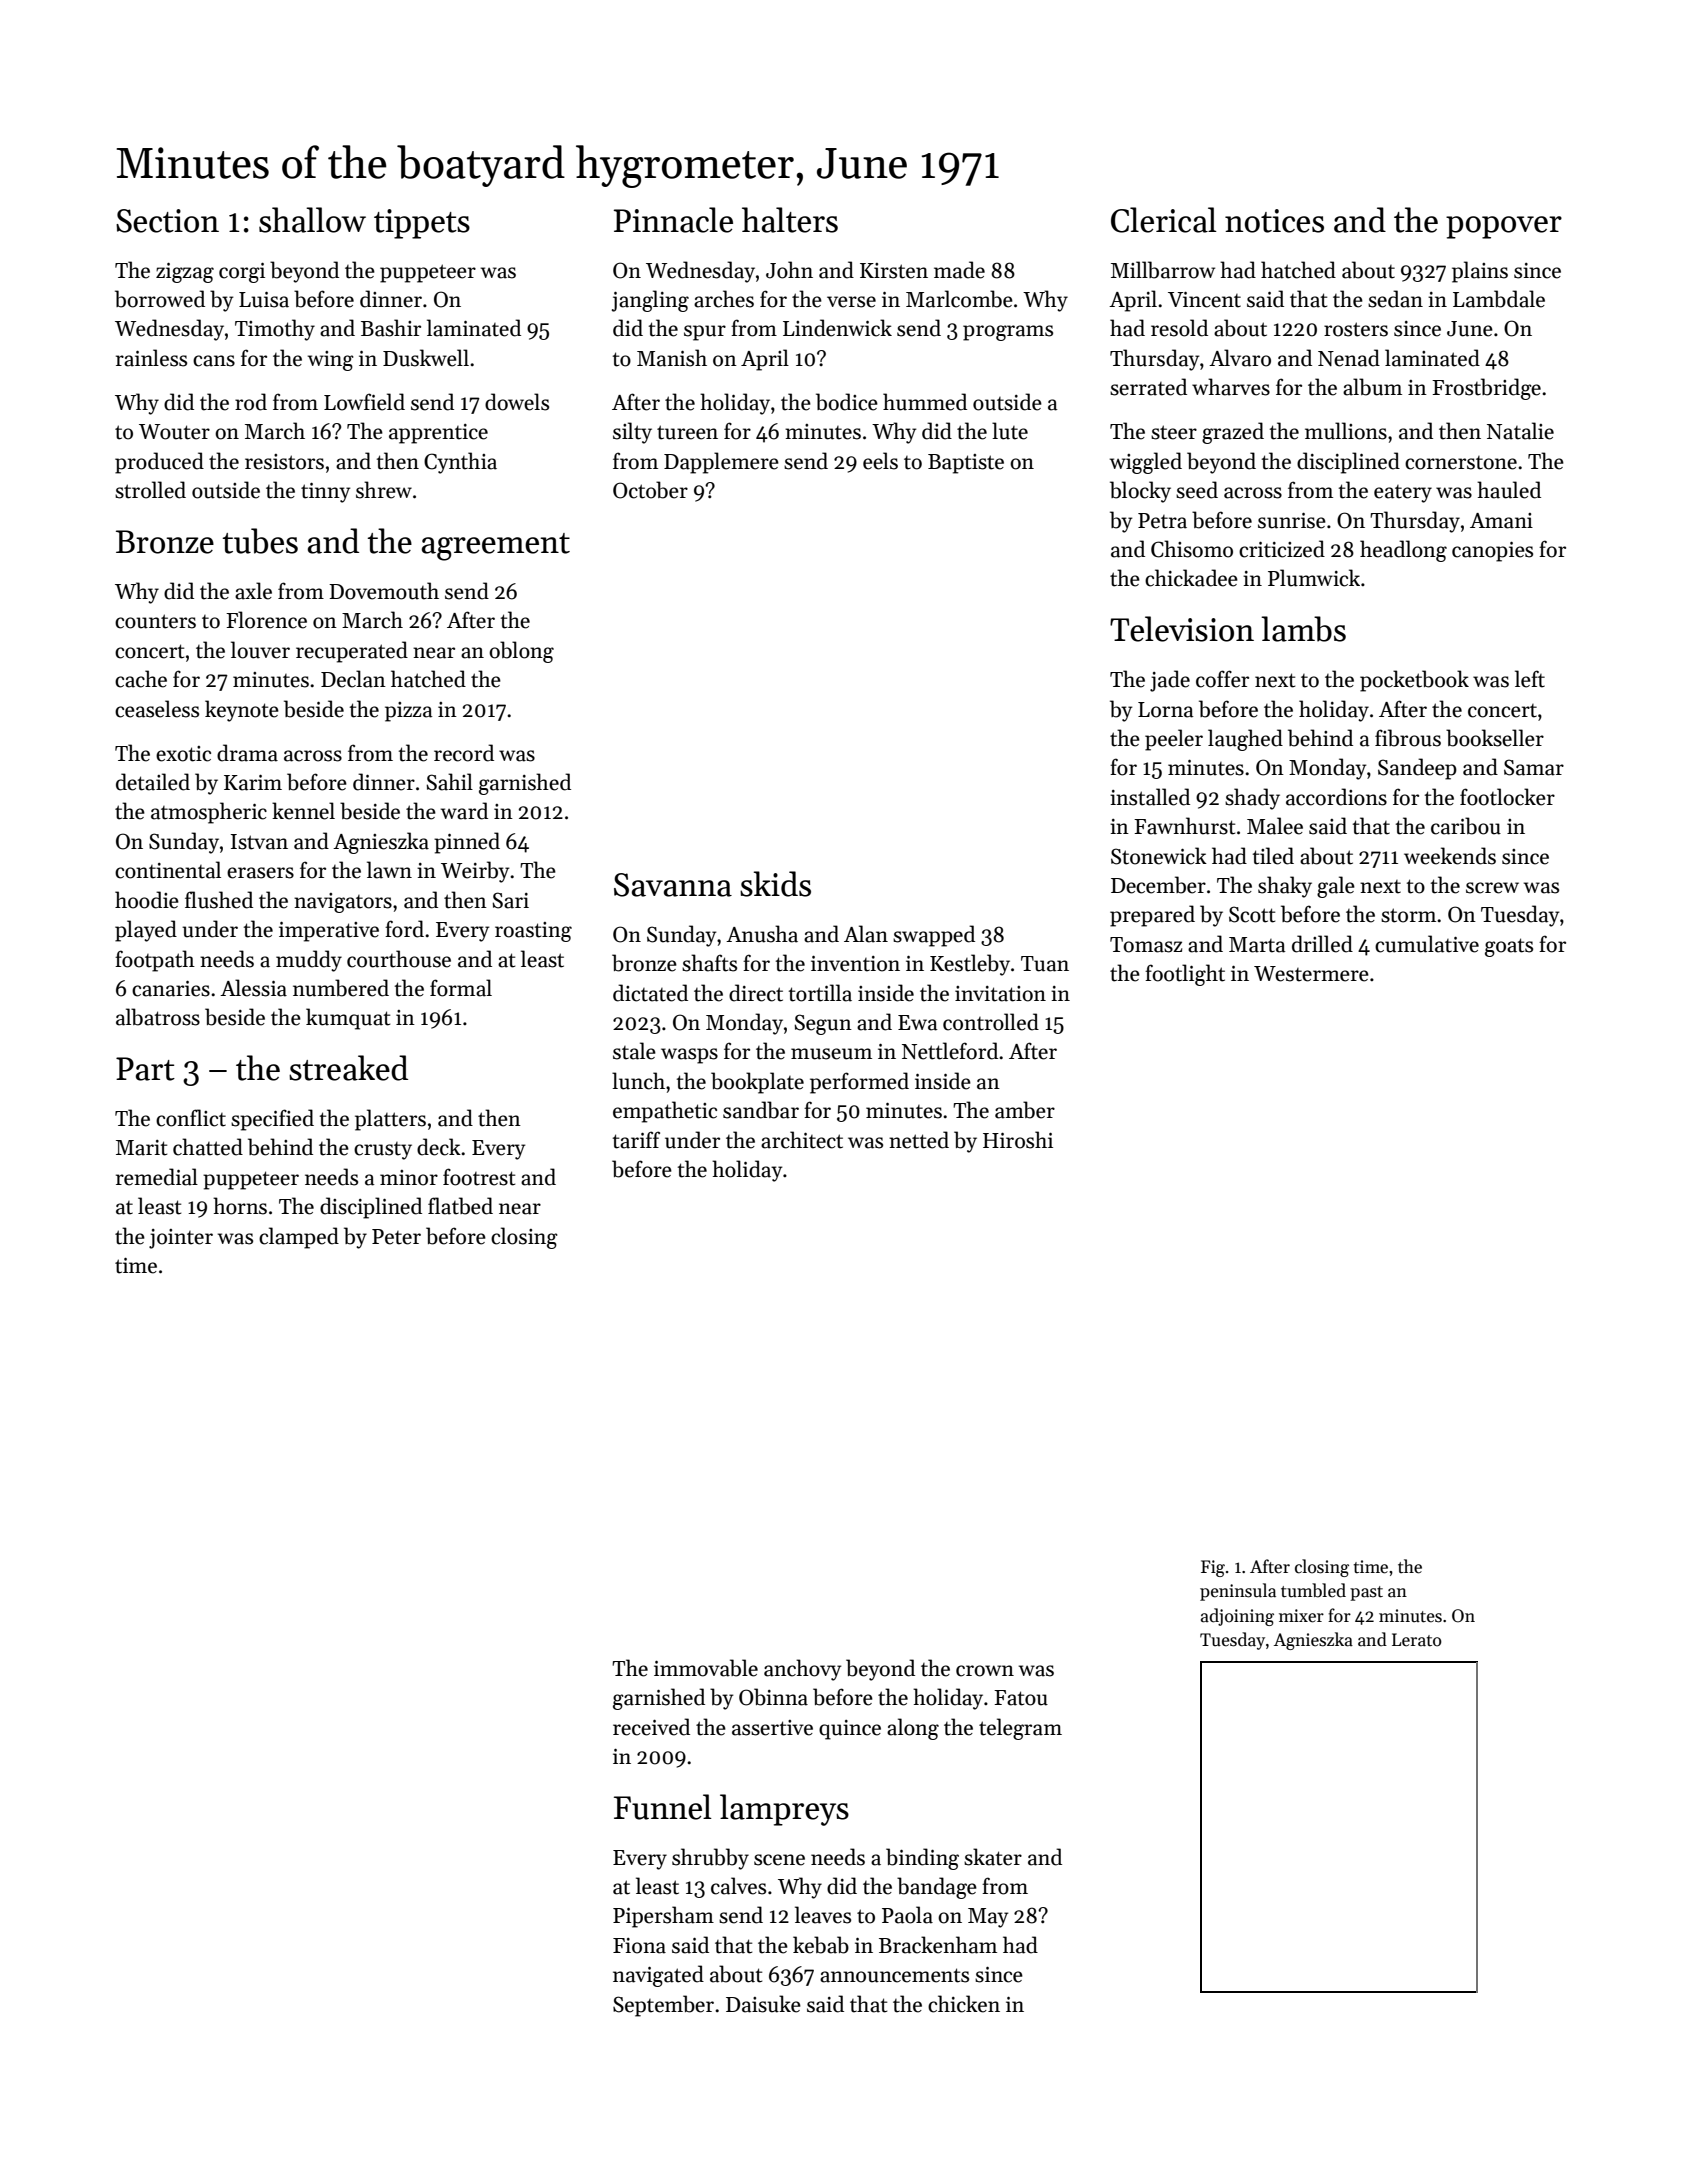 The height and width of the screenshot is (2178, 1683). What do you see at coordinates (1366, 1593) in the screenshot?
I see `past` at bounding box center [1366, 1593].
